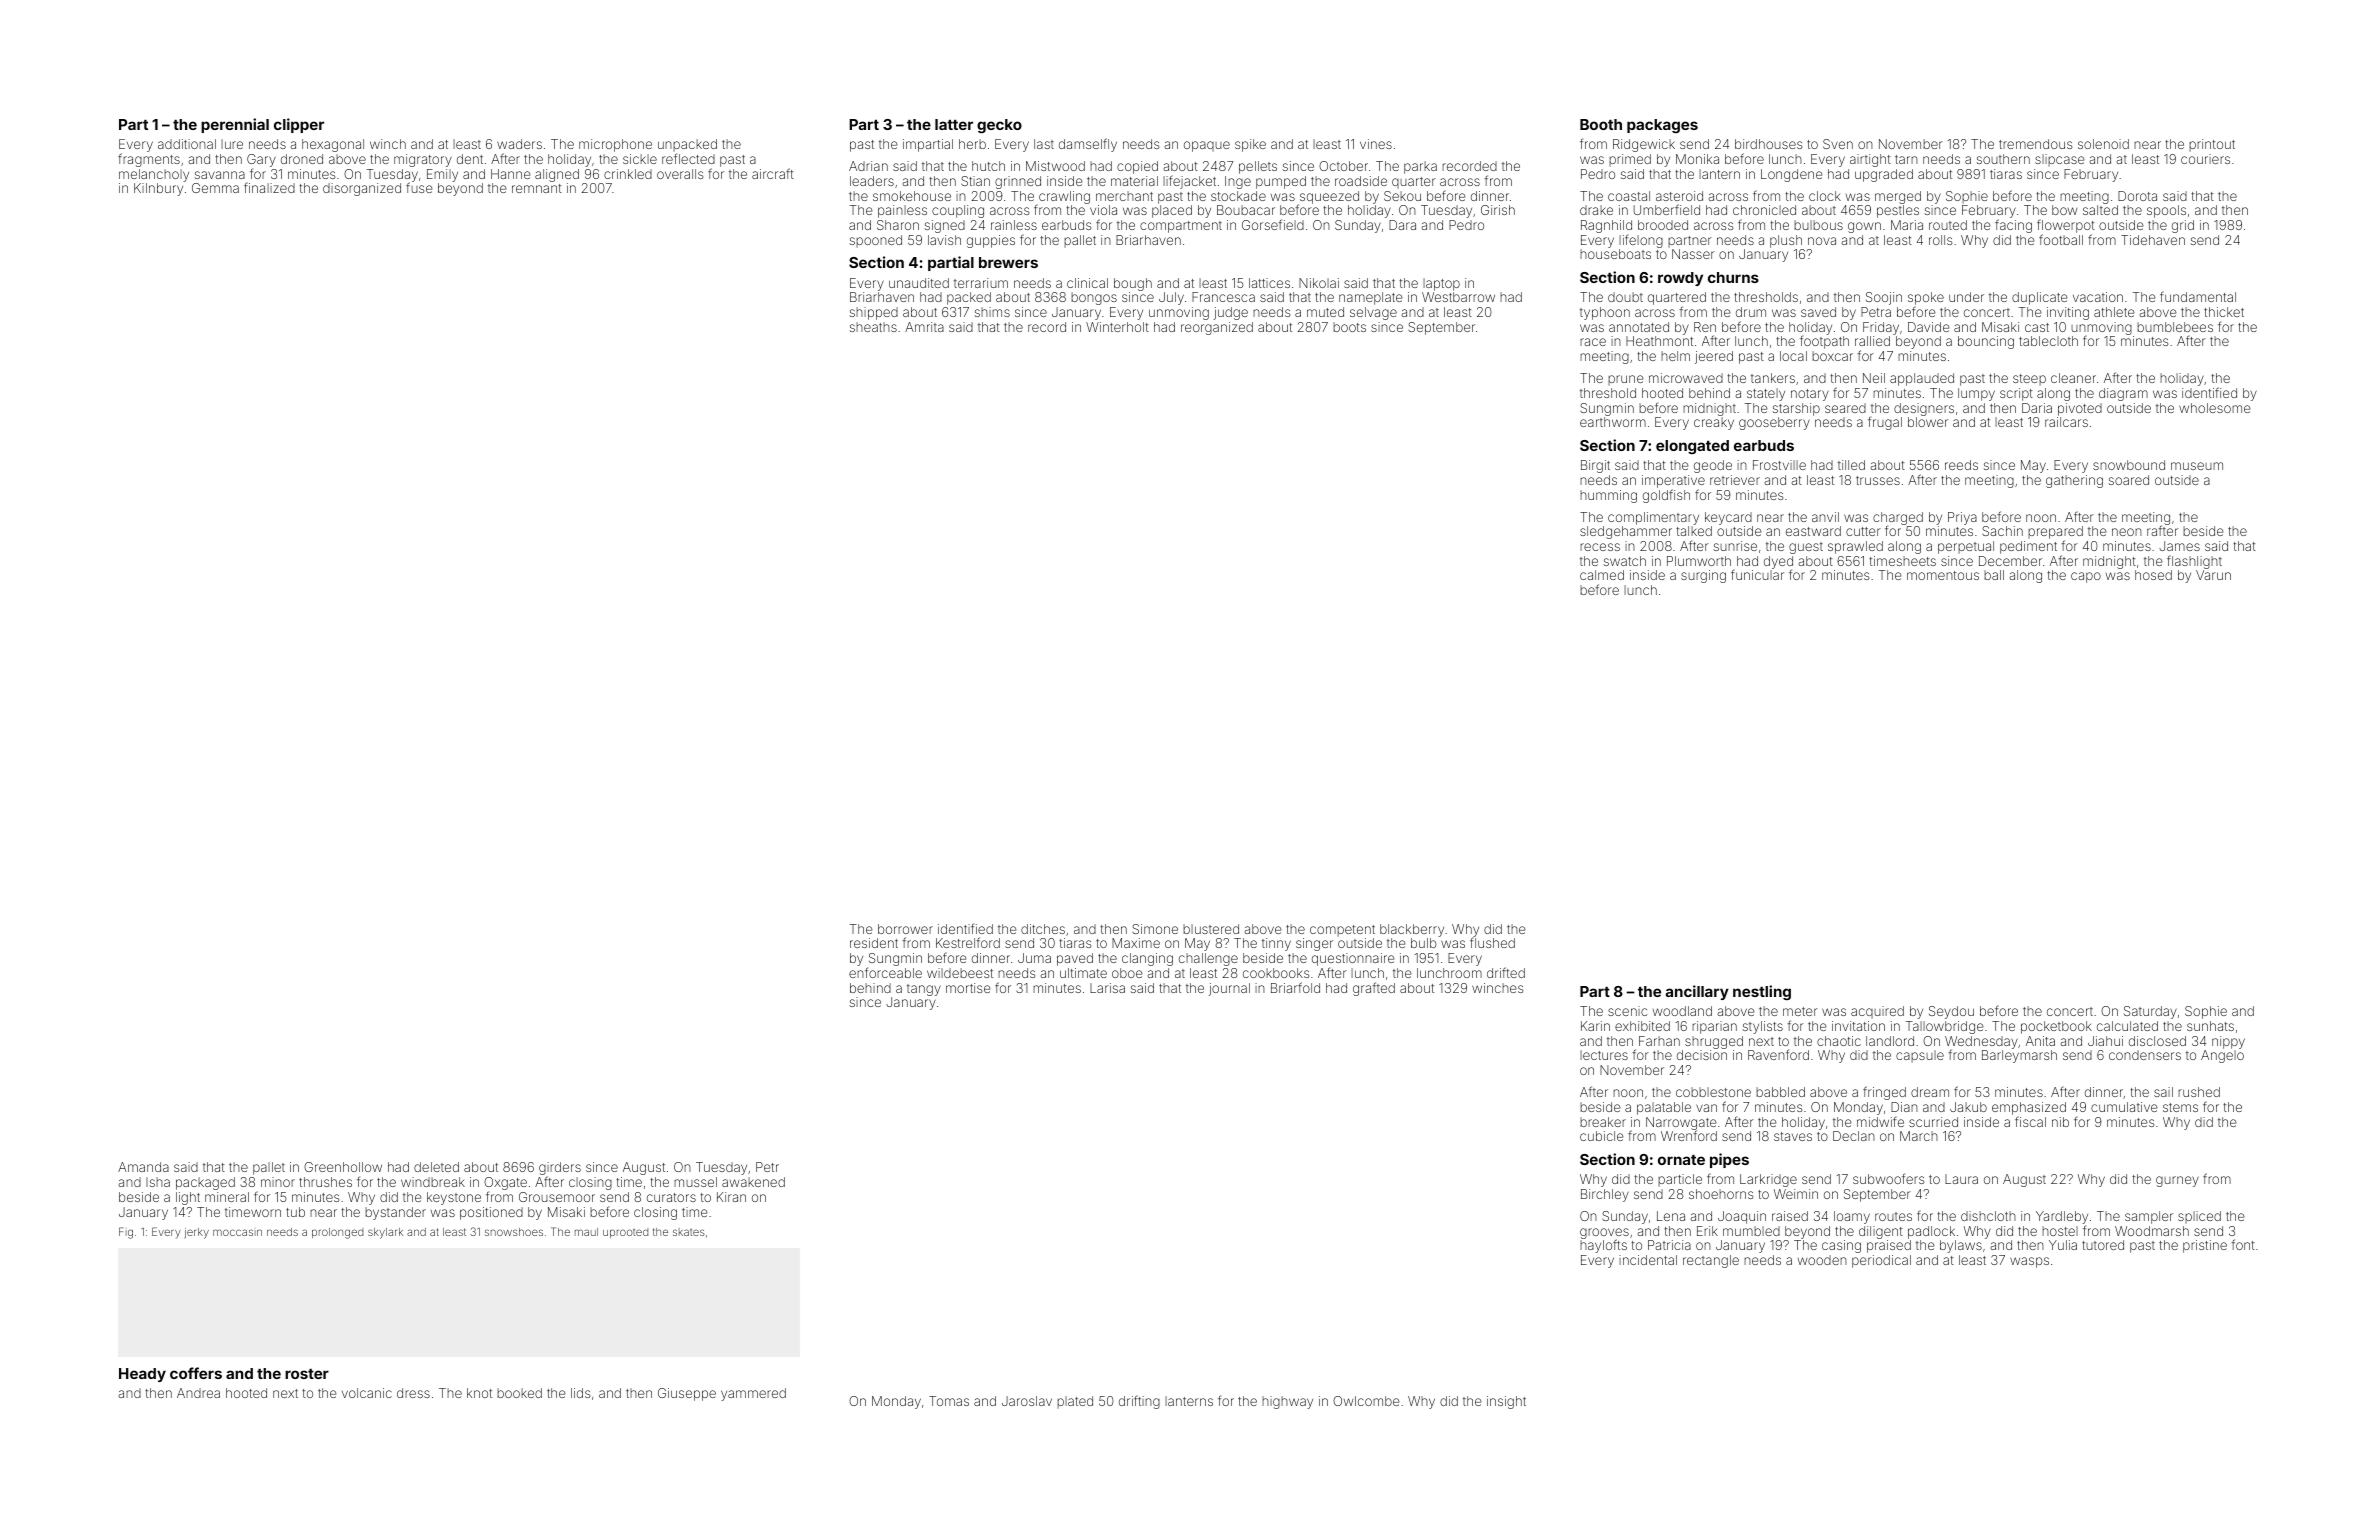 The height and width of the image is (1540, 2380). Describe the element at coordinates (905, 929) in the image. I see `borrower` at that location.
